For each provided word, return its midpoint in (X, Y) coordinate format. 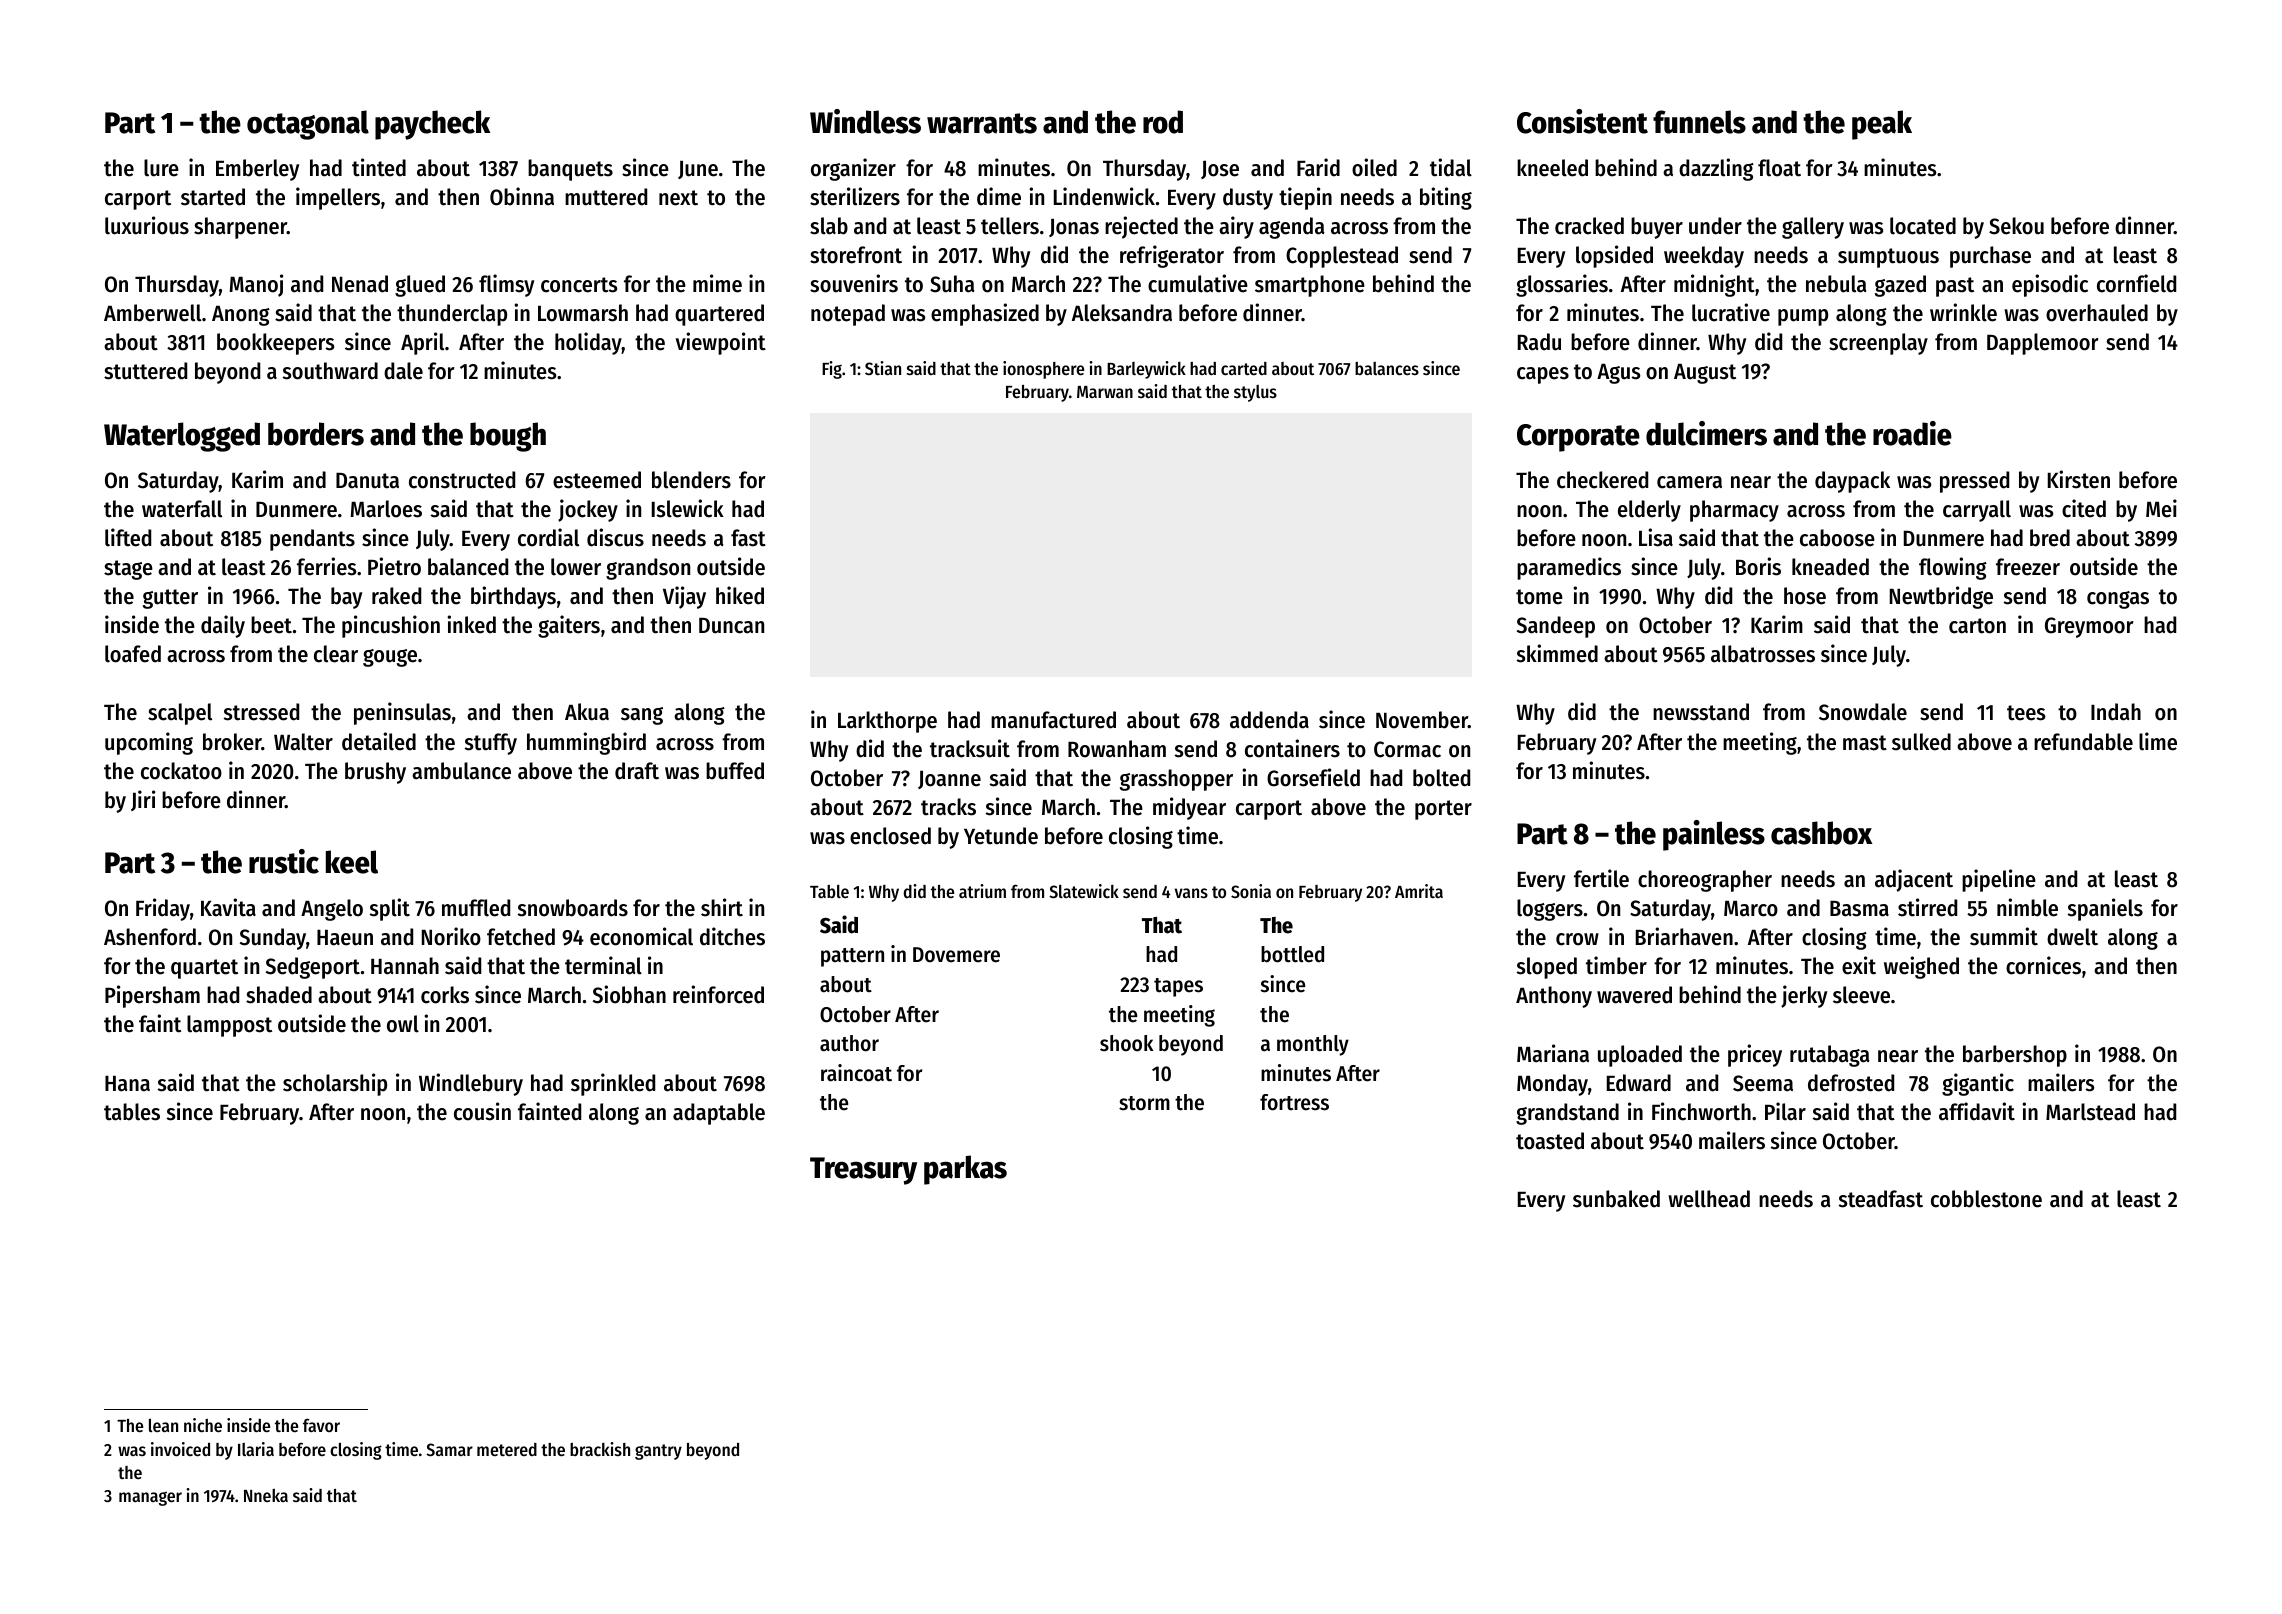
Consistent (1582, 121)
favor (321, 1425)
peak (1882, 125)
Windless (865, 121)
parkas (965, 1170)
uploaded (1640, 1056)
